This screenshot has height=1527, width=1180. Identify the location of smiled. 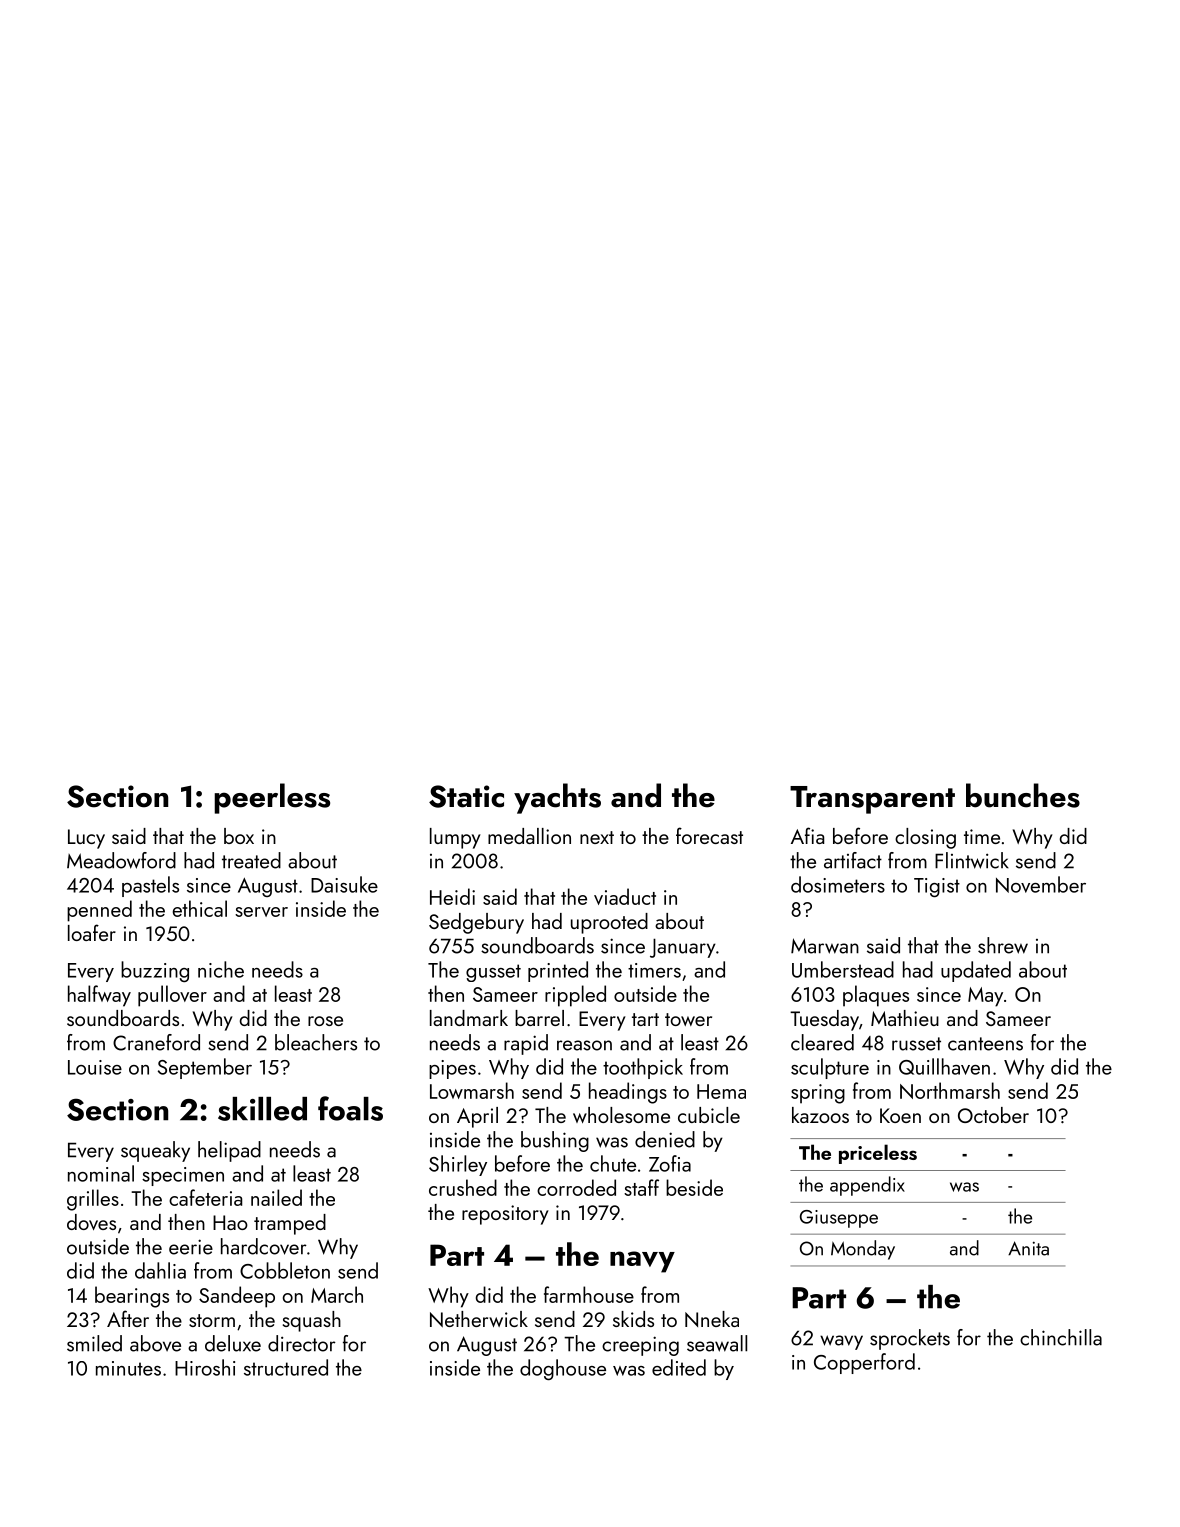
(94, 1343).
